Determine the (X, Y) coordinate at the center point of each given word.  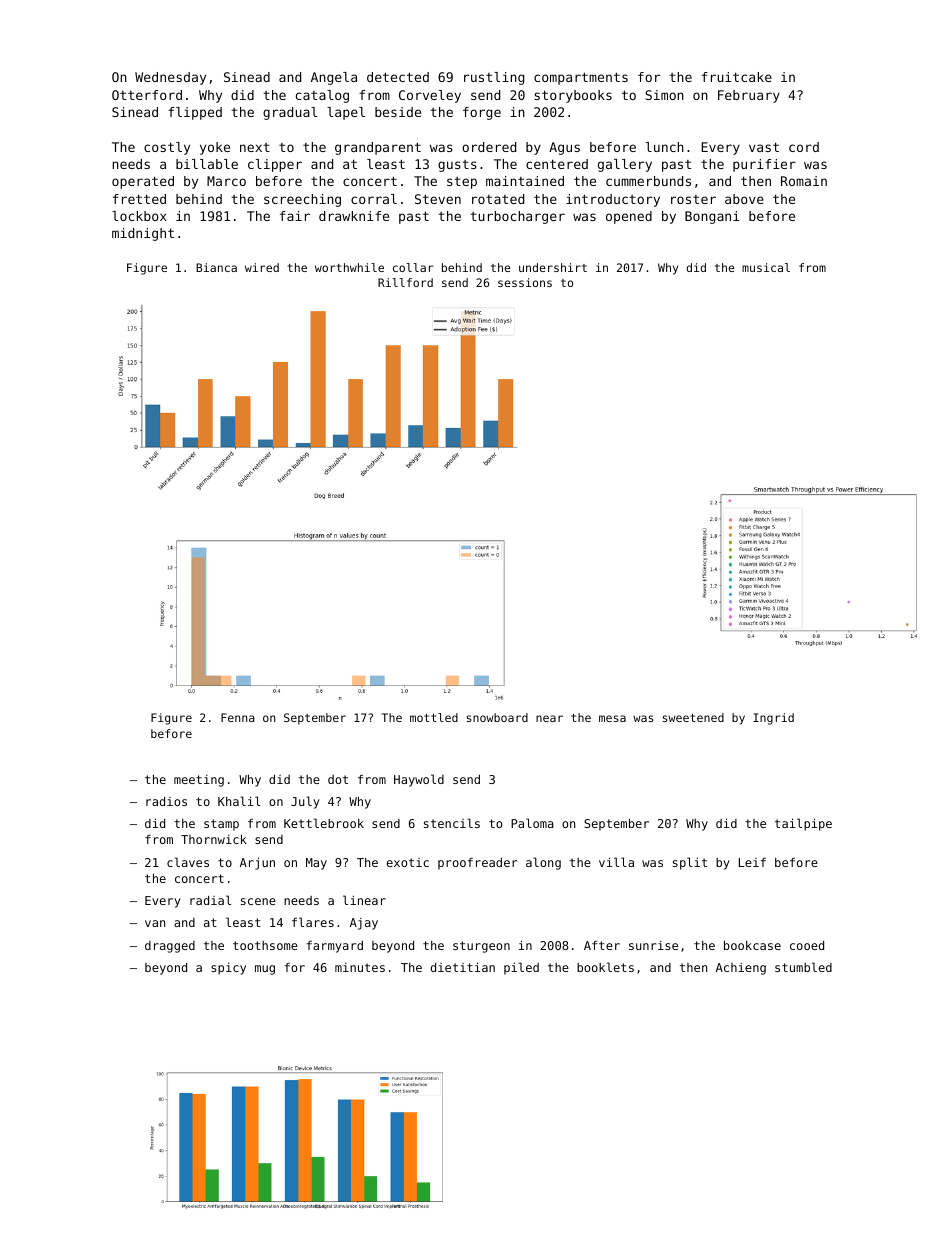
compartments (581, 78)
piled (521, 968)
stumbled (803, 967)
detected (398, 77)
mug (265, 970)
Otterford (147, 95)
